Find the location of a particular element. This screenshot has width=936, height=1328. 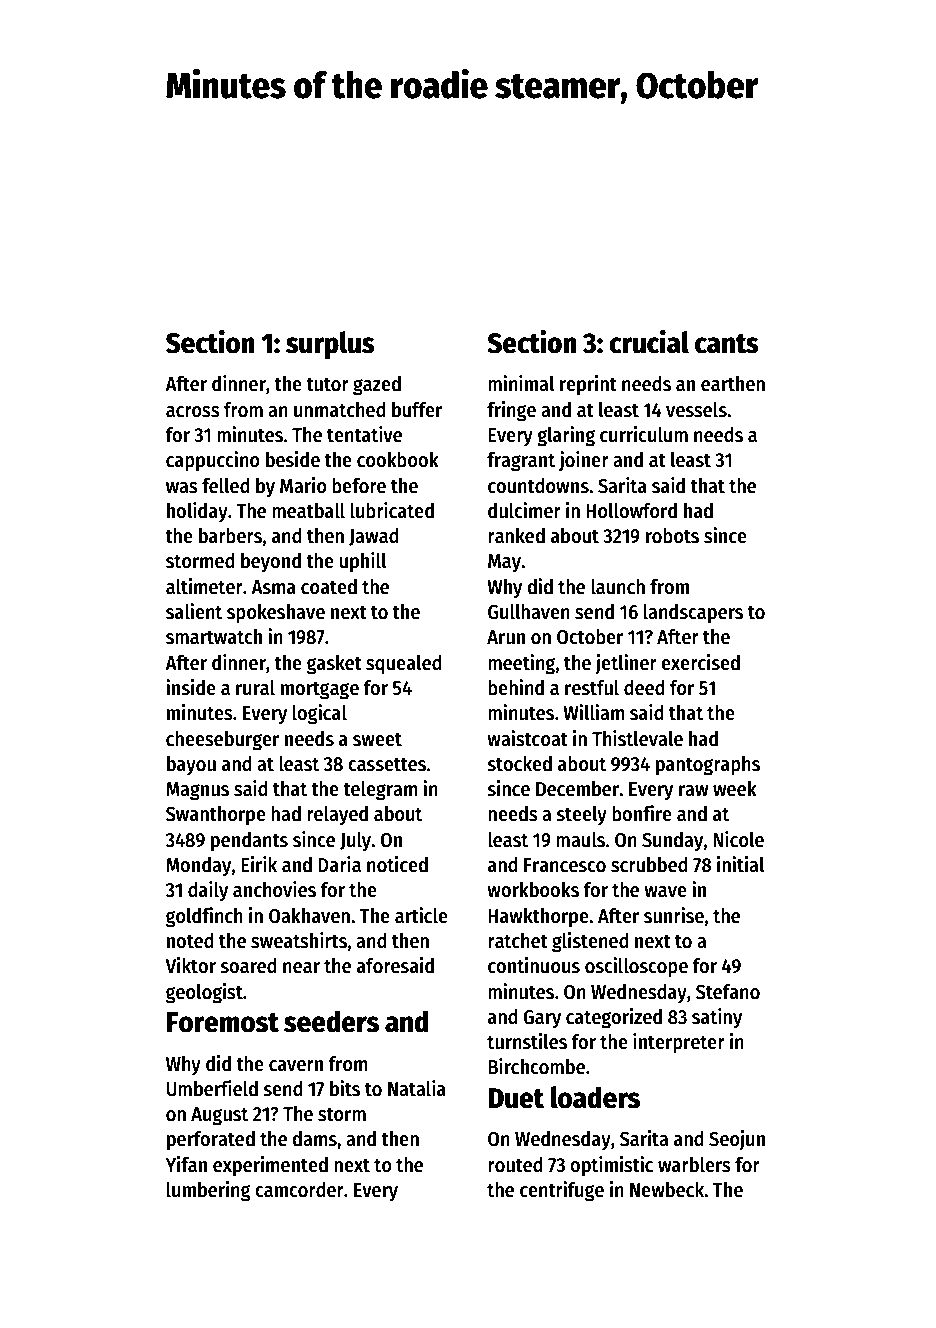

across is located at coordinates (193, 412).
